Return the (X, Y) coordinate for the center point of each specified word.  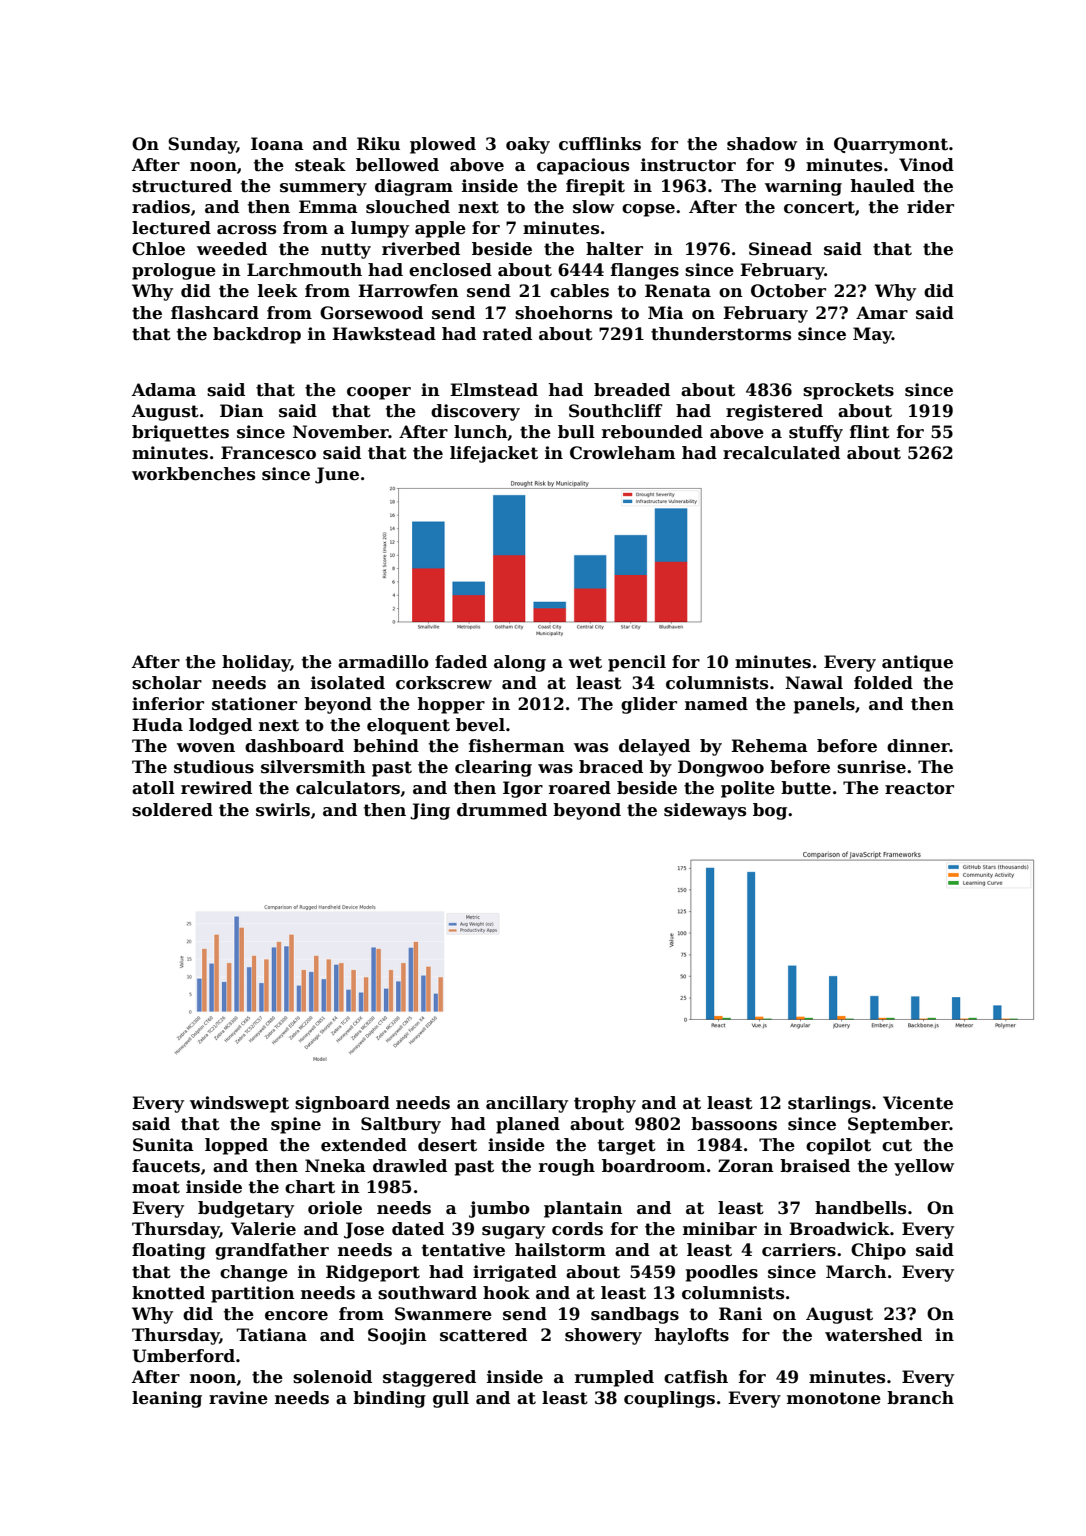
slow (593, 207)
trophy (605, 1104)
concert (819, 207)
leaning (167, 1399)
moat (156, 1187)
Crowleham (622, 453)
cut (897, 1145)
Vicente (918, 1103)
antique (917, 663)
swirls (283, 810)
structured (182, 186)
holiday (256, 663)
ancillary (527, 1104)
